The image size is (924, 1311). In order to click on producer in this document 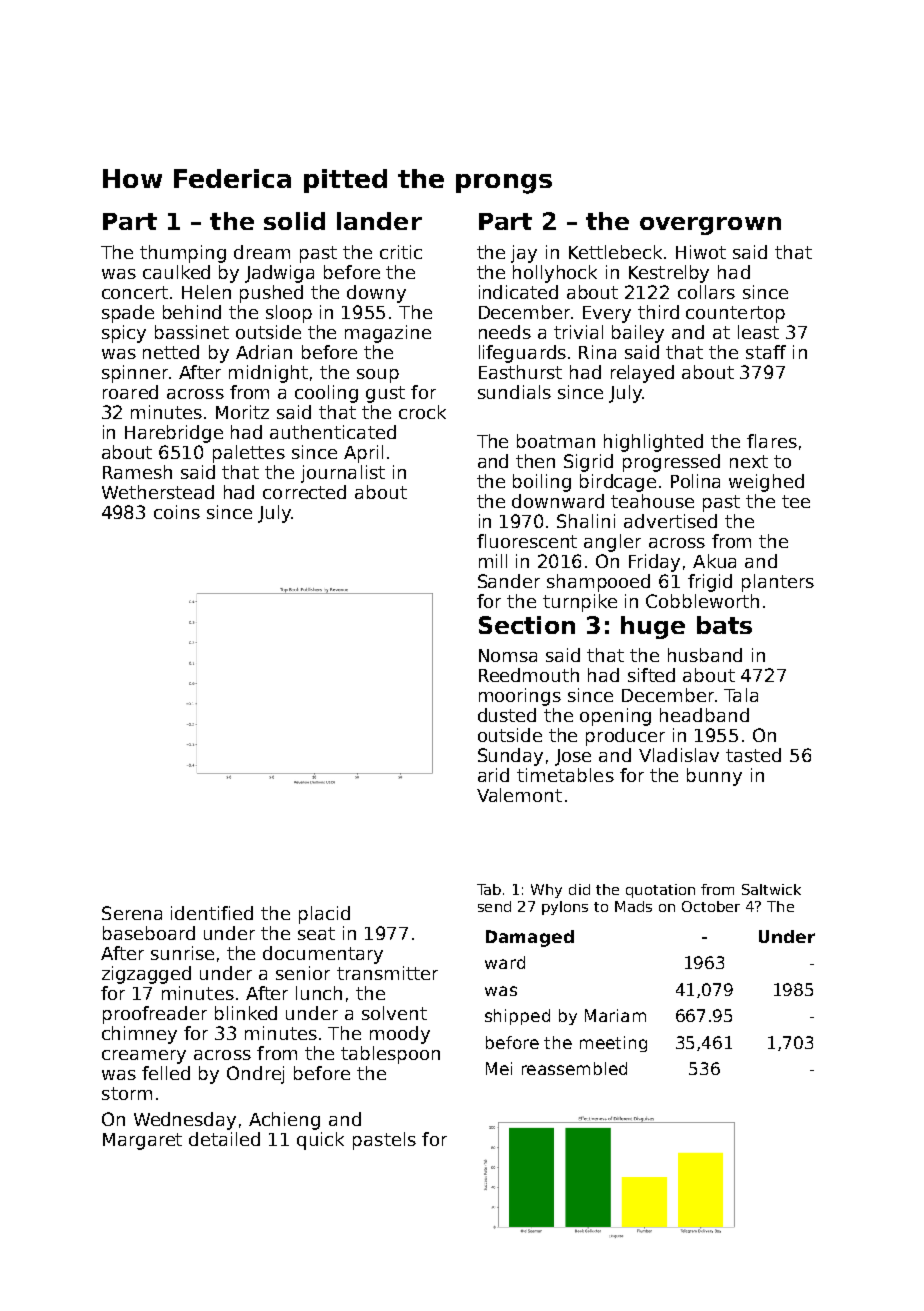, I will do `click(625, 737)`.
